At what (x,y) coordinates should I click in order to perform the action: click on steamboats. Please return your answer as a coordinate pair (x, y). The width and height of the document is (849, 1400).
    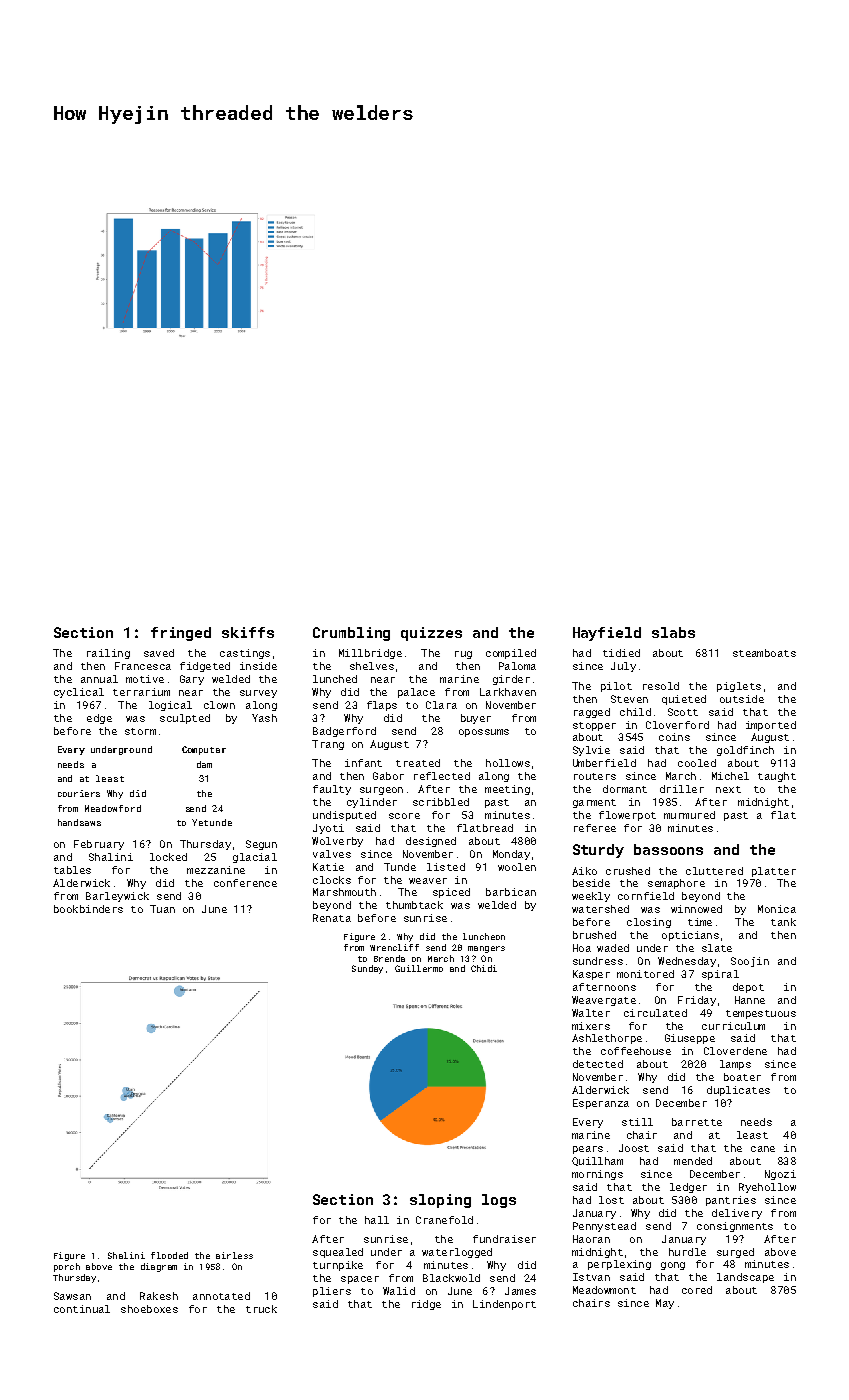
    Looking at the image, I should click on (764, 653).
